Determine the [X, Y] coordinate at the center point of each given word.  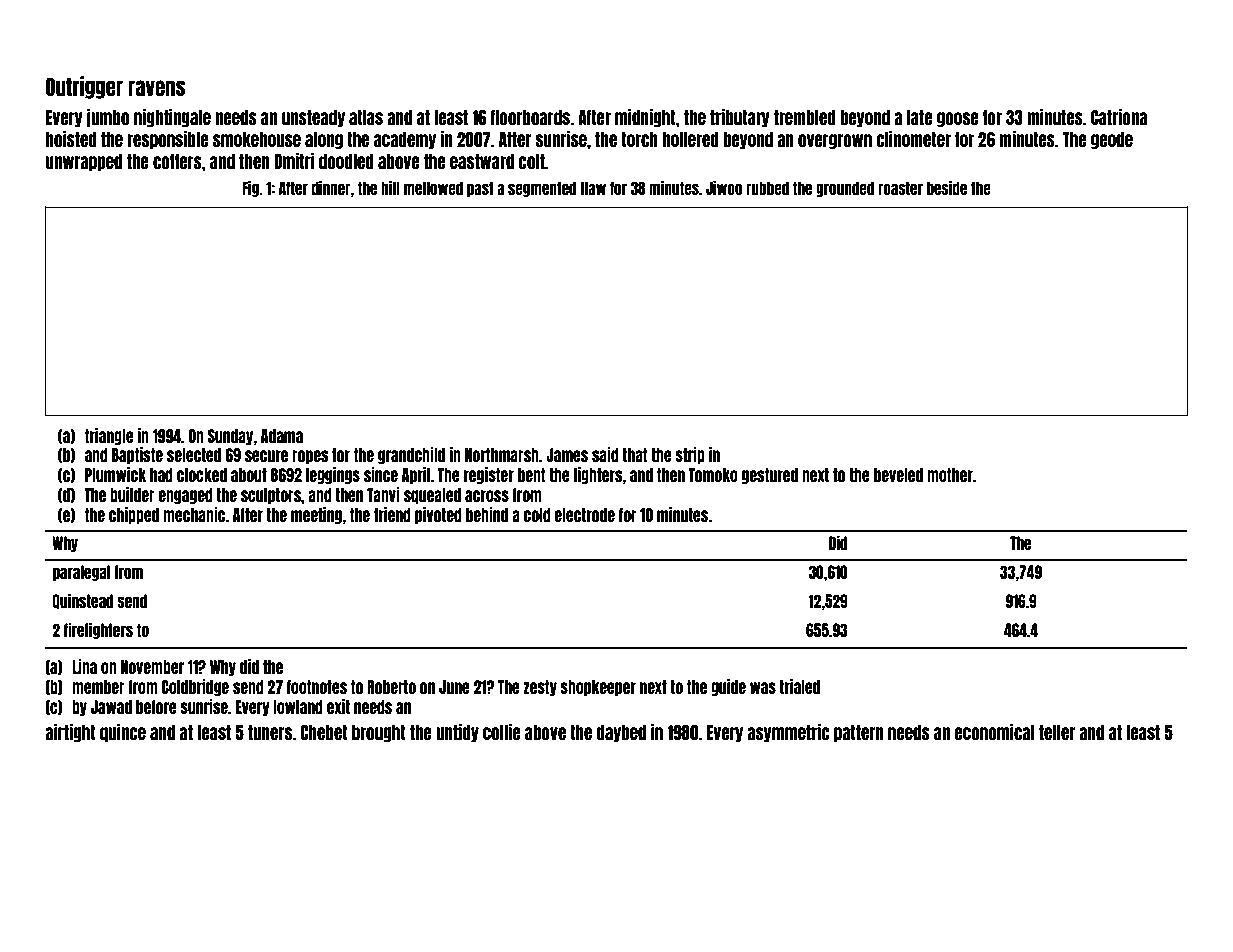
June [454, 687]
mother [950, 475]
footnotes [317, 687]
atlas [366, 117]
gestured [770, 476]
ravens [157, 88]
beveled [898, 475]
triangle [109, 436]
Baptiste [137, 455]
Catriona [1119, 117]
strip [690, 455]
